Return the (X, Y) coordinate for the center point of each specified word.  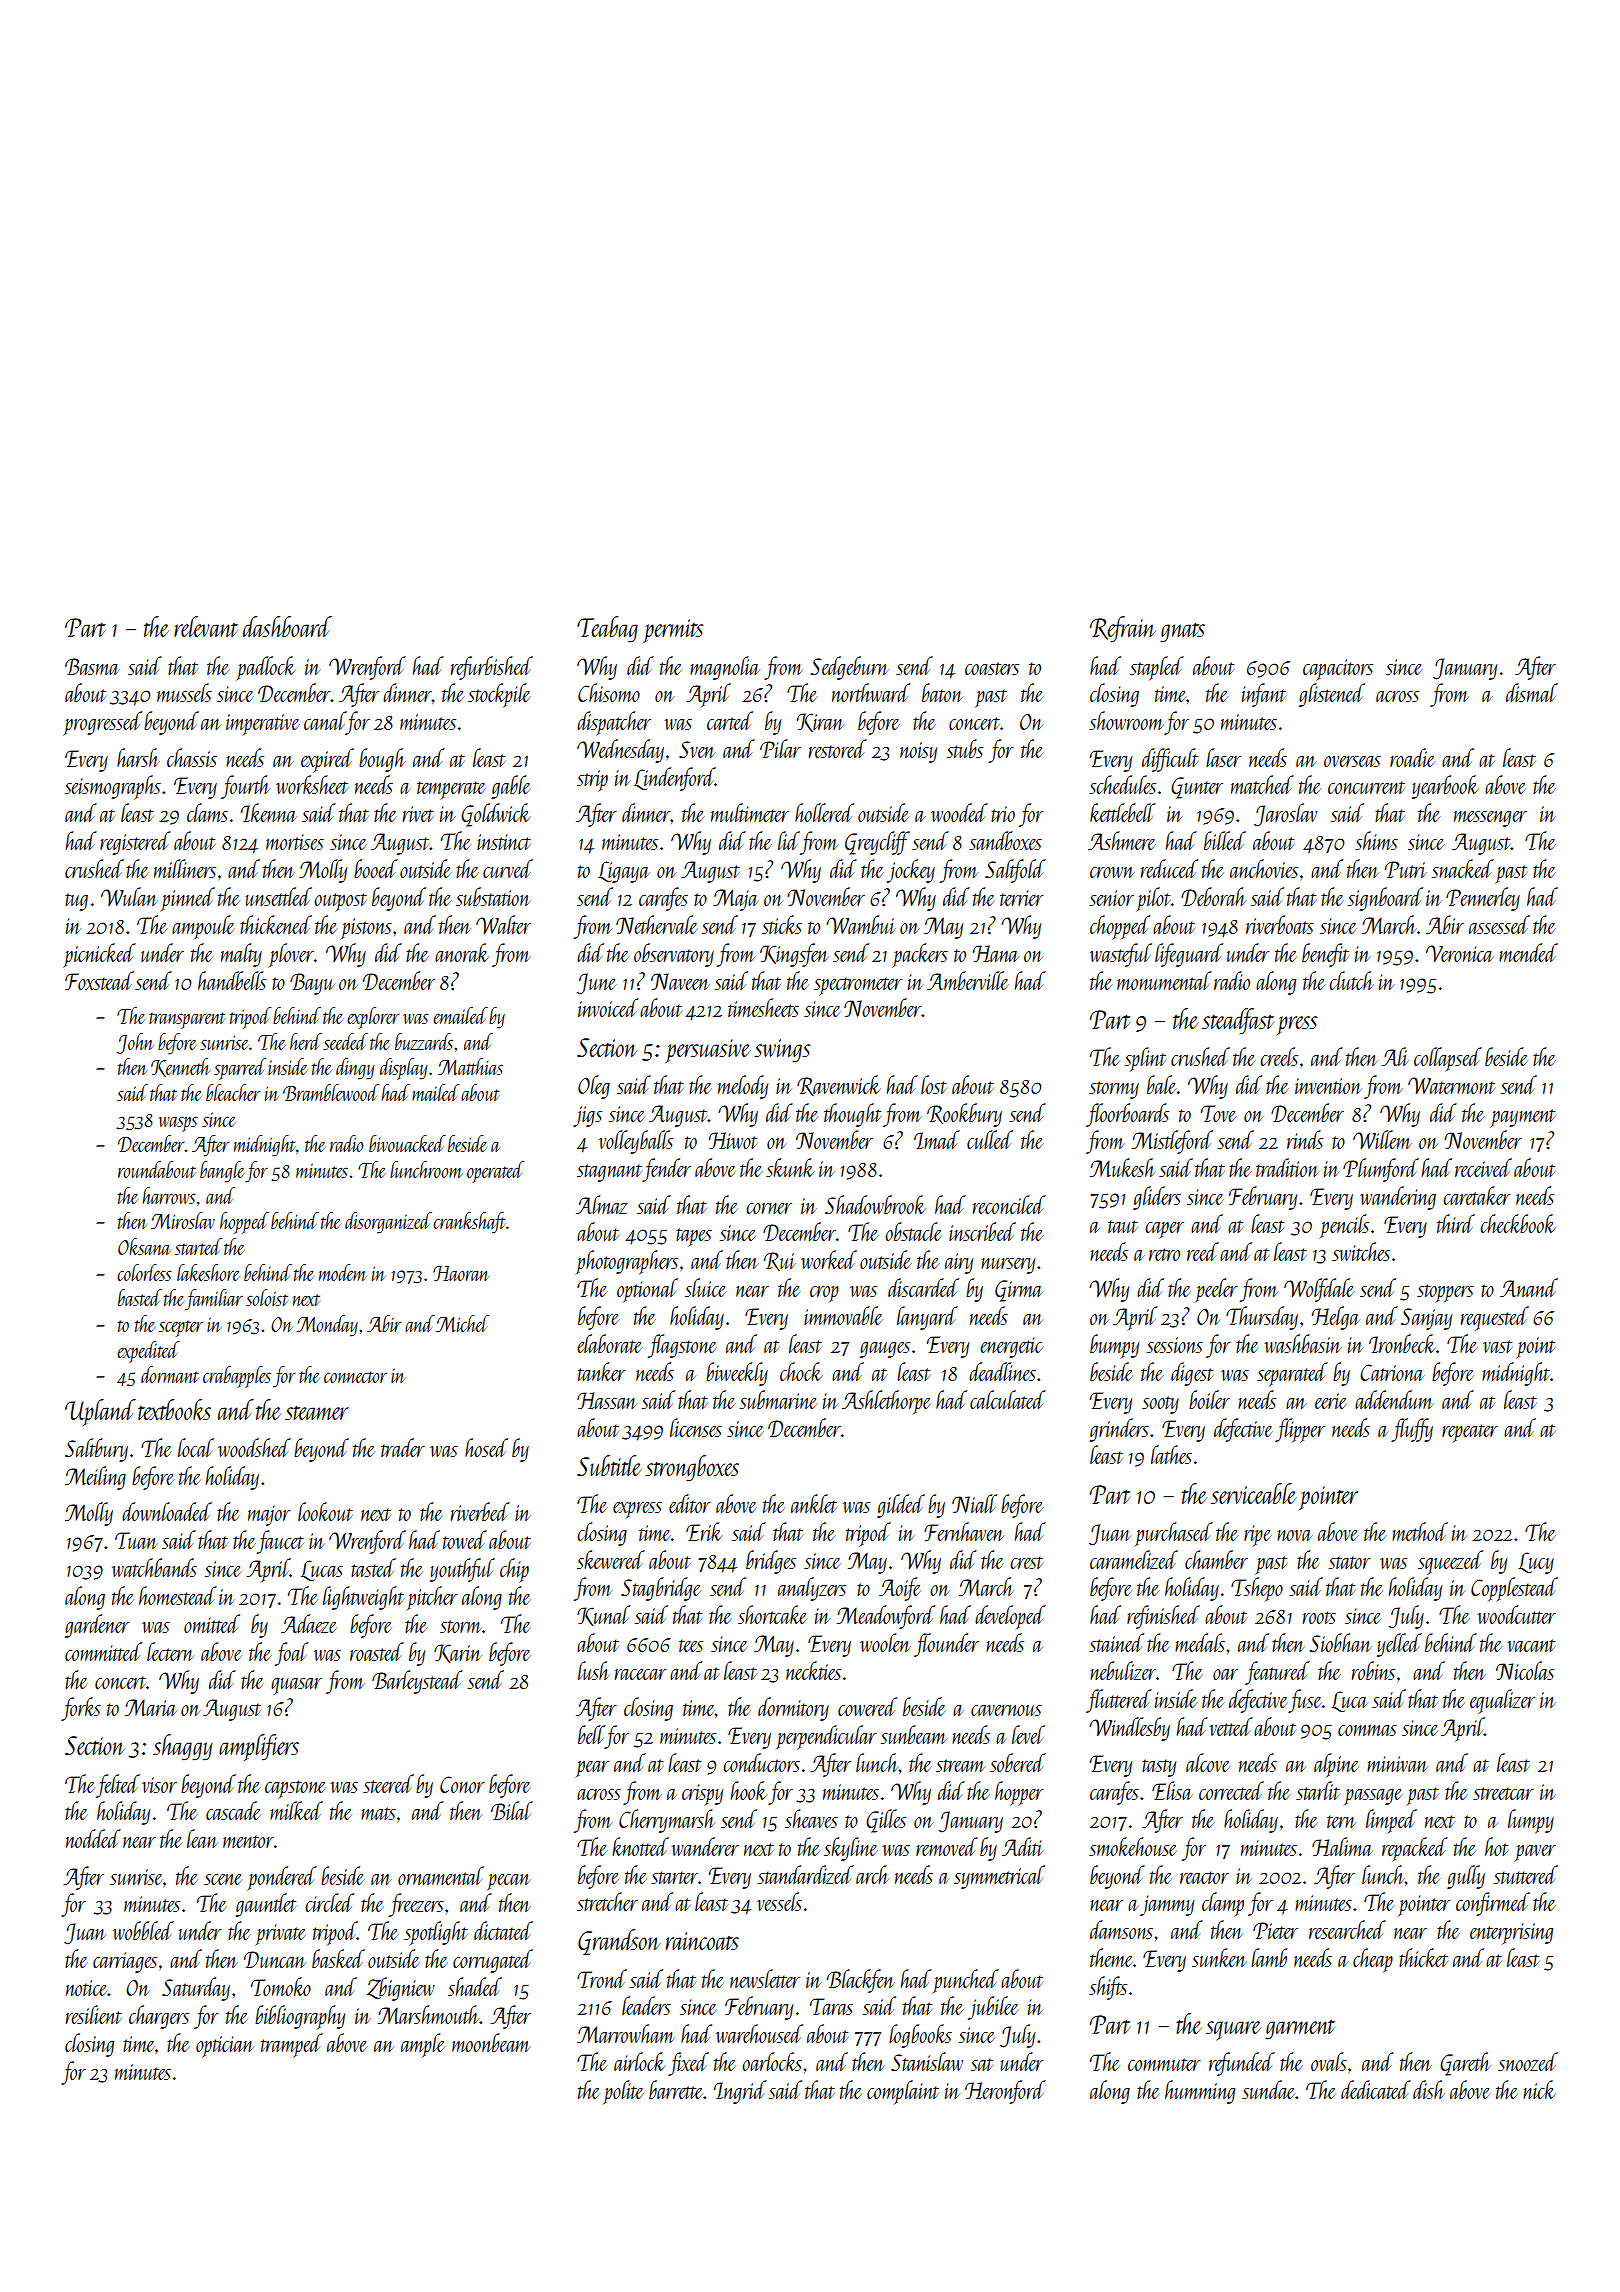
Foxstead (99, 980)
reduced (1169, 868)
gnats (1182, 633)
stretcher (607, 1901)
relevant (206, 626)
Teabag (607, 629)
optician (225, 2047)
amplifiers (259, 1747)
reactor (1204, 1877)
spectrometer (858, 986)
